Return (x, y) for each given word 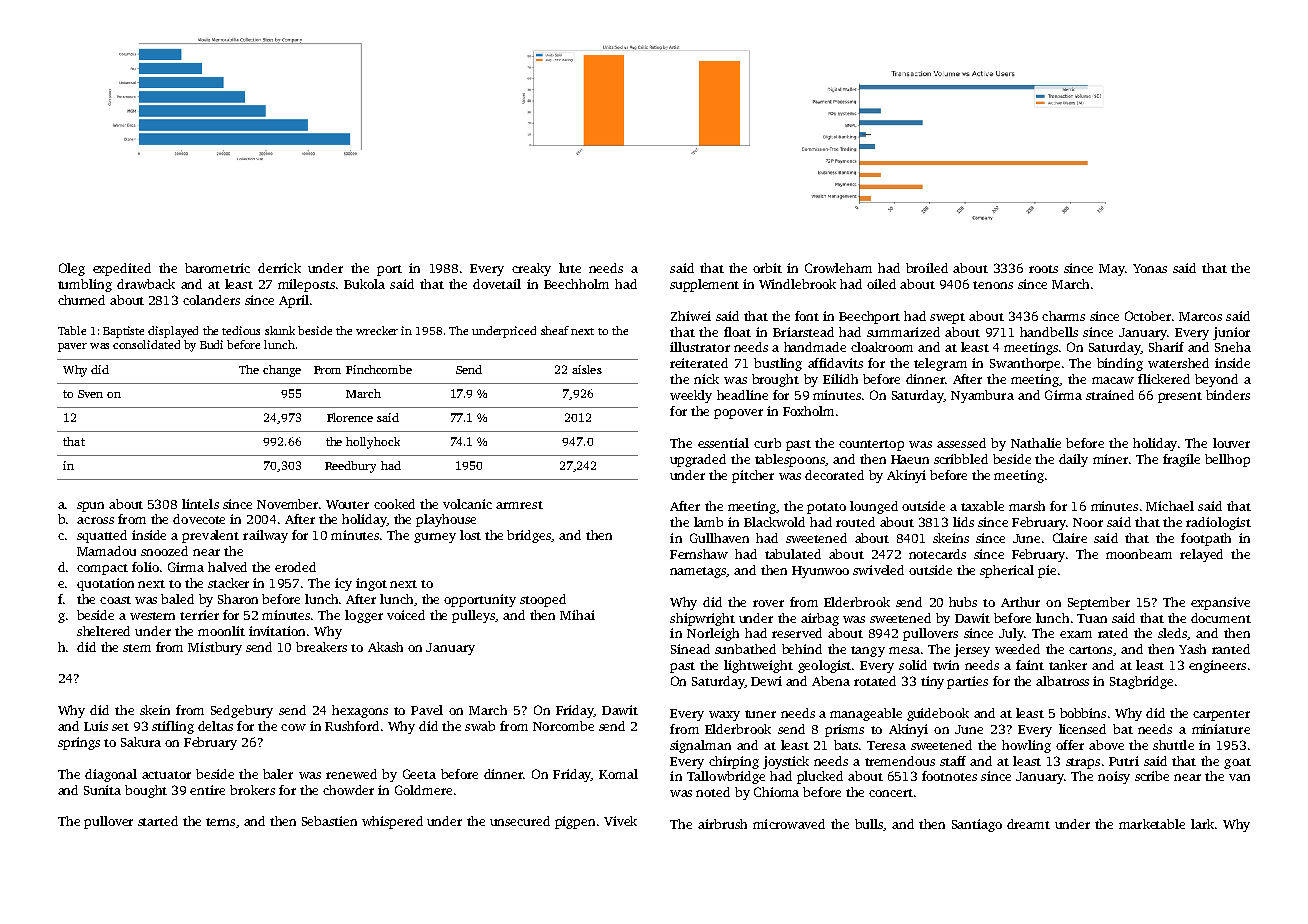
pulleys (474, 616)
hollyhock (373, 443)
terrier (199, 615)
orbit (767, 268)
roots (1043, 269)
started (158, 821)
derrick (279, 268)
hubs (963, 602)
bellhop (1227, 460)
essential (723, 443)
